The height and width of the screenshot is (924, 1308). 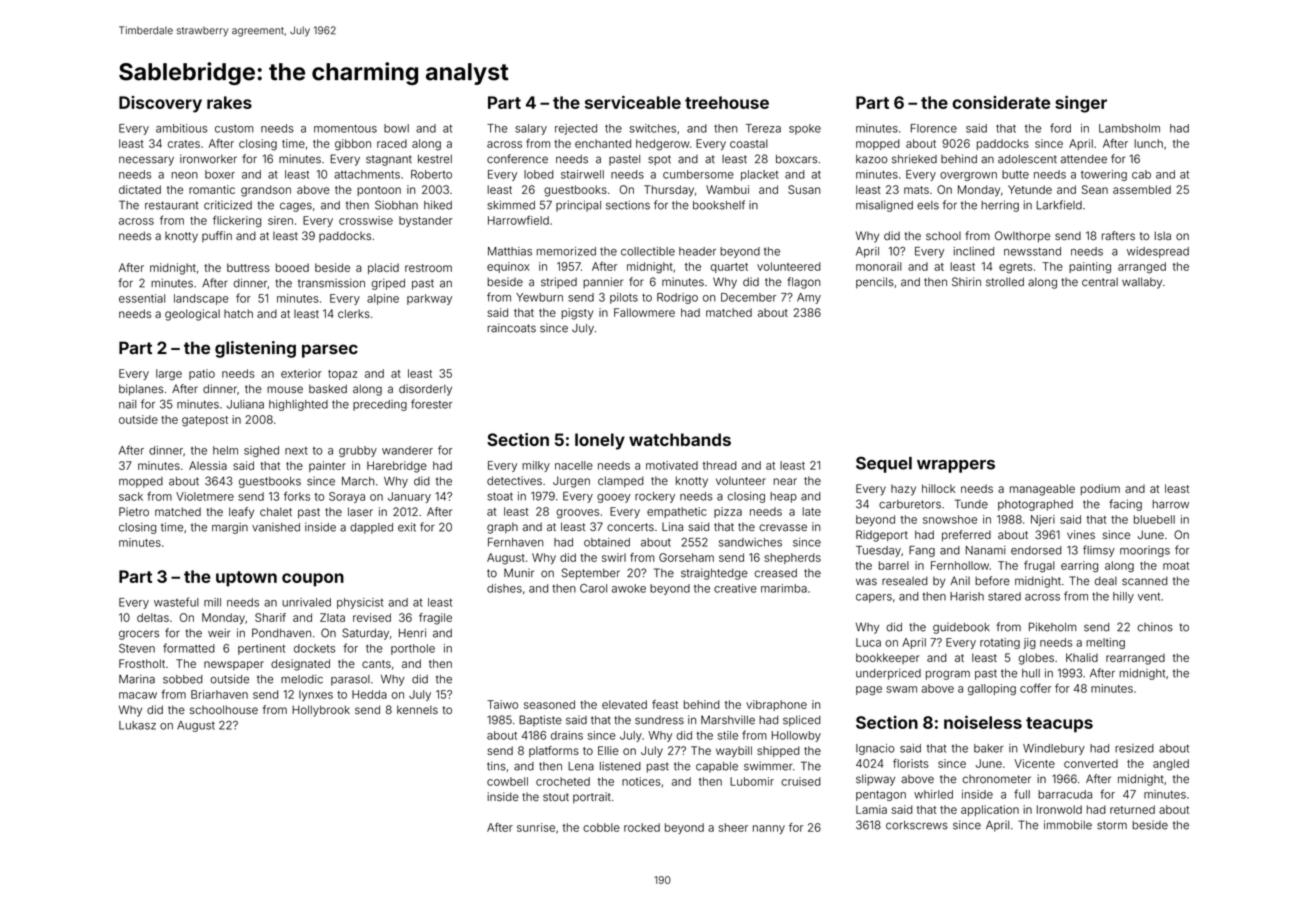 I want to click on awoke, so click(x=629, y=588).
